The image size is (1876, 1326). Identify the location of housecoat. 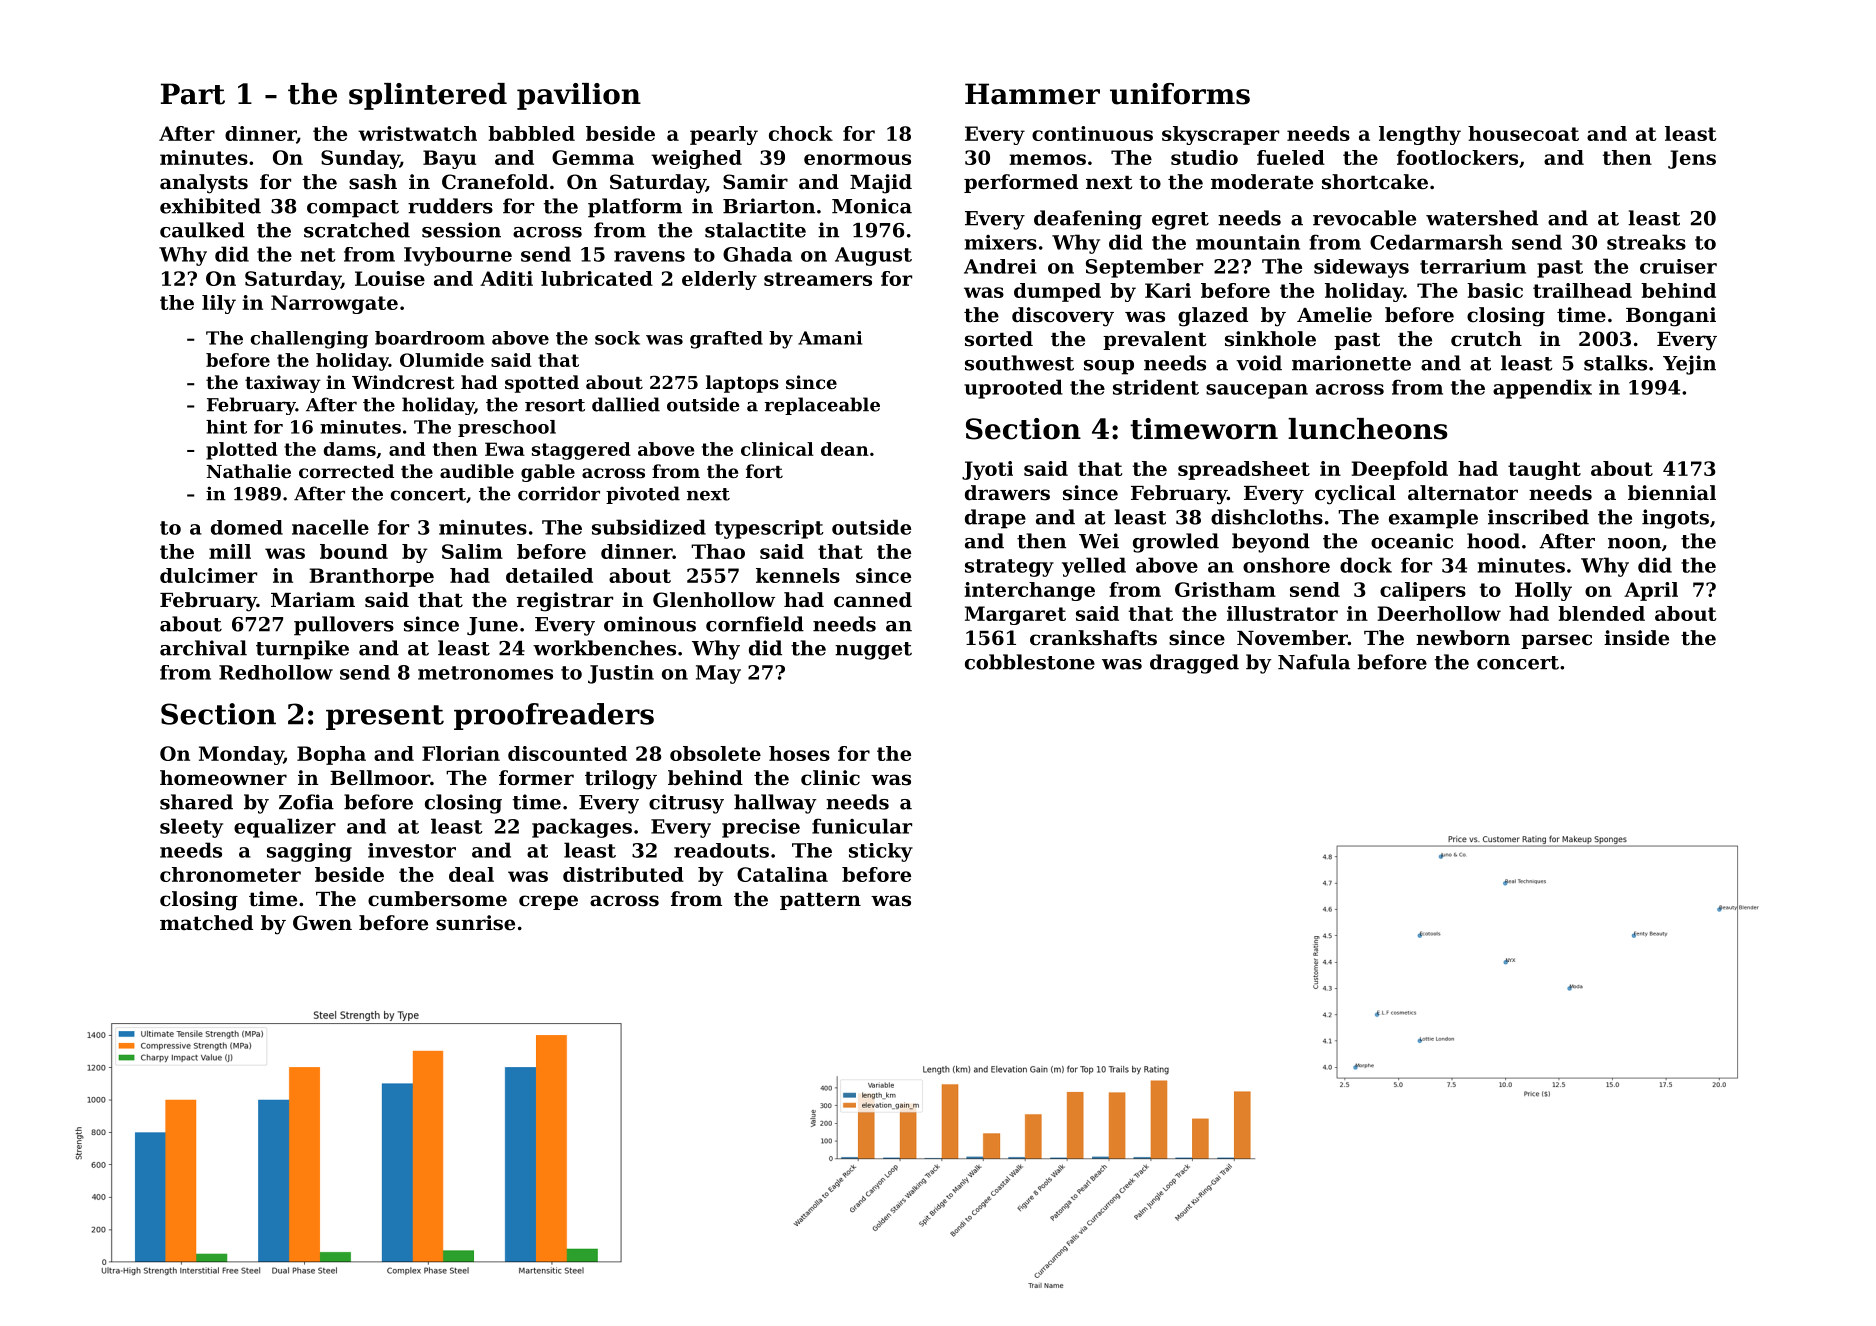
(1523, 133).
